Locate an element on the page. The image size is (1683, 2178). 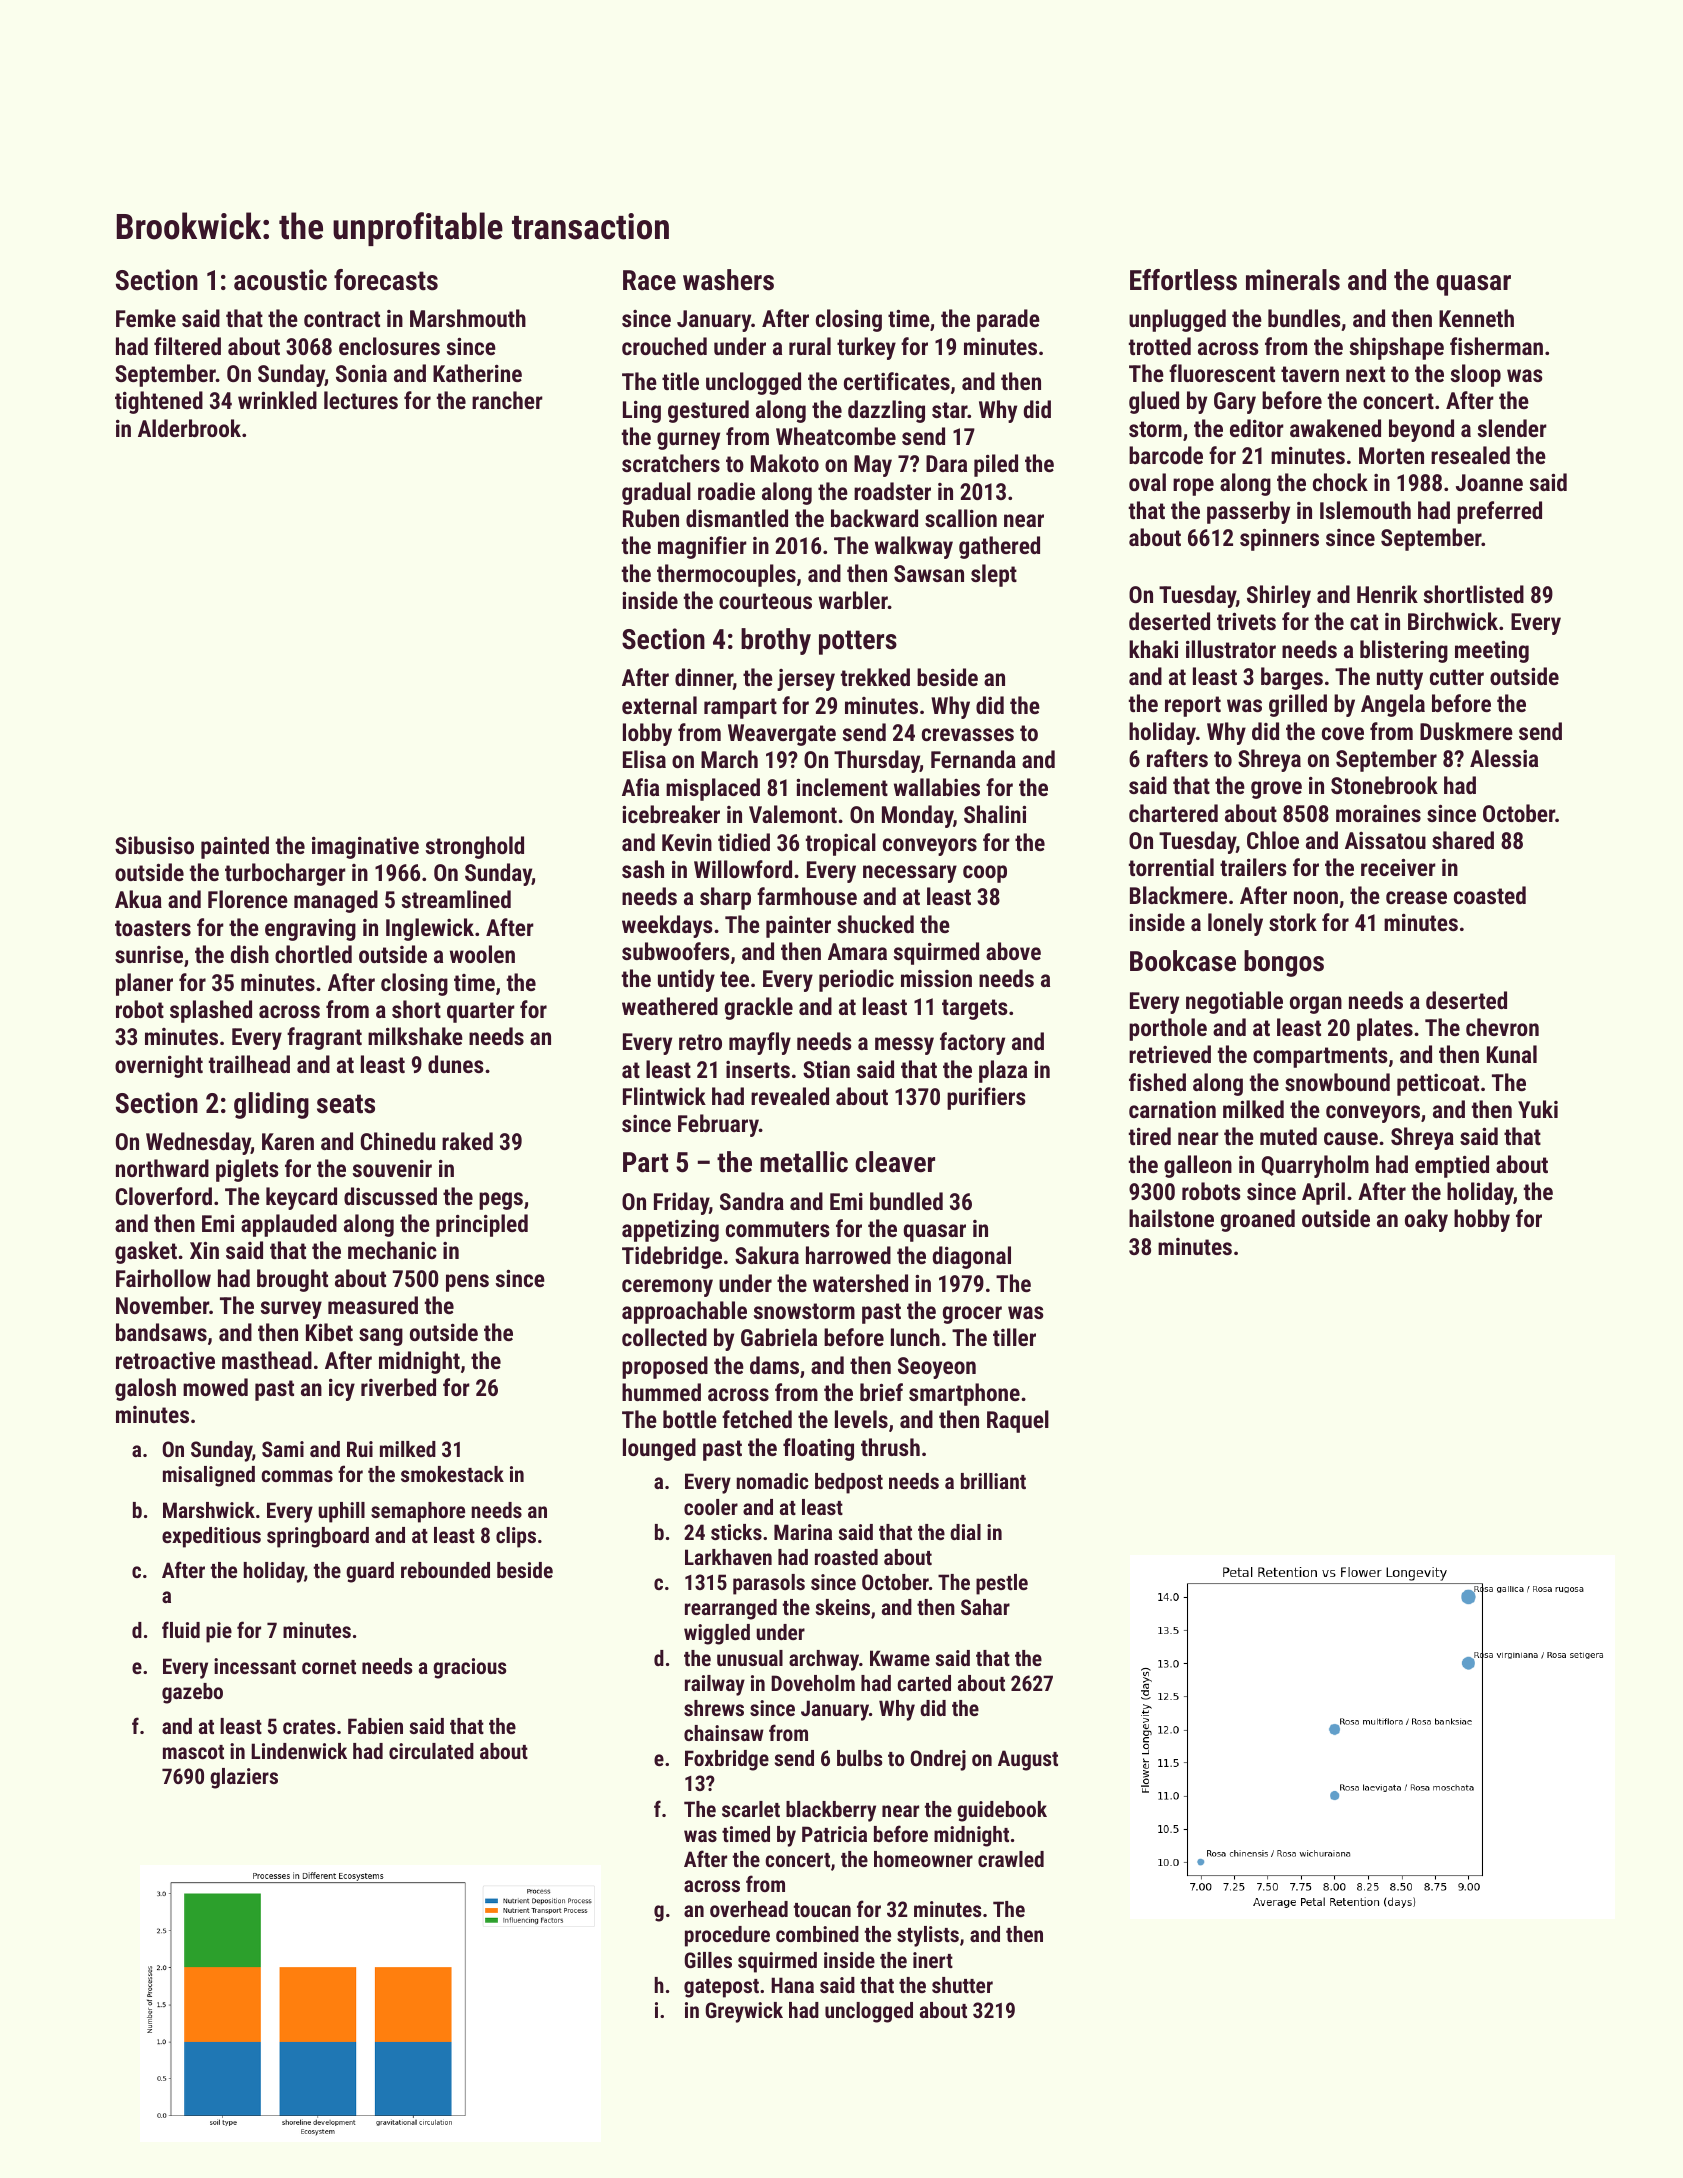
coasted is located at coordinates (1490, 895).
